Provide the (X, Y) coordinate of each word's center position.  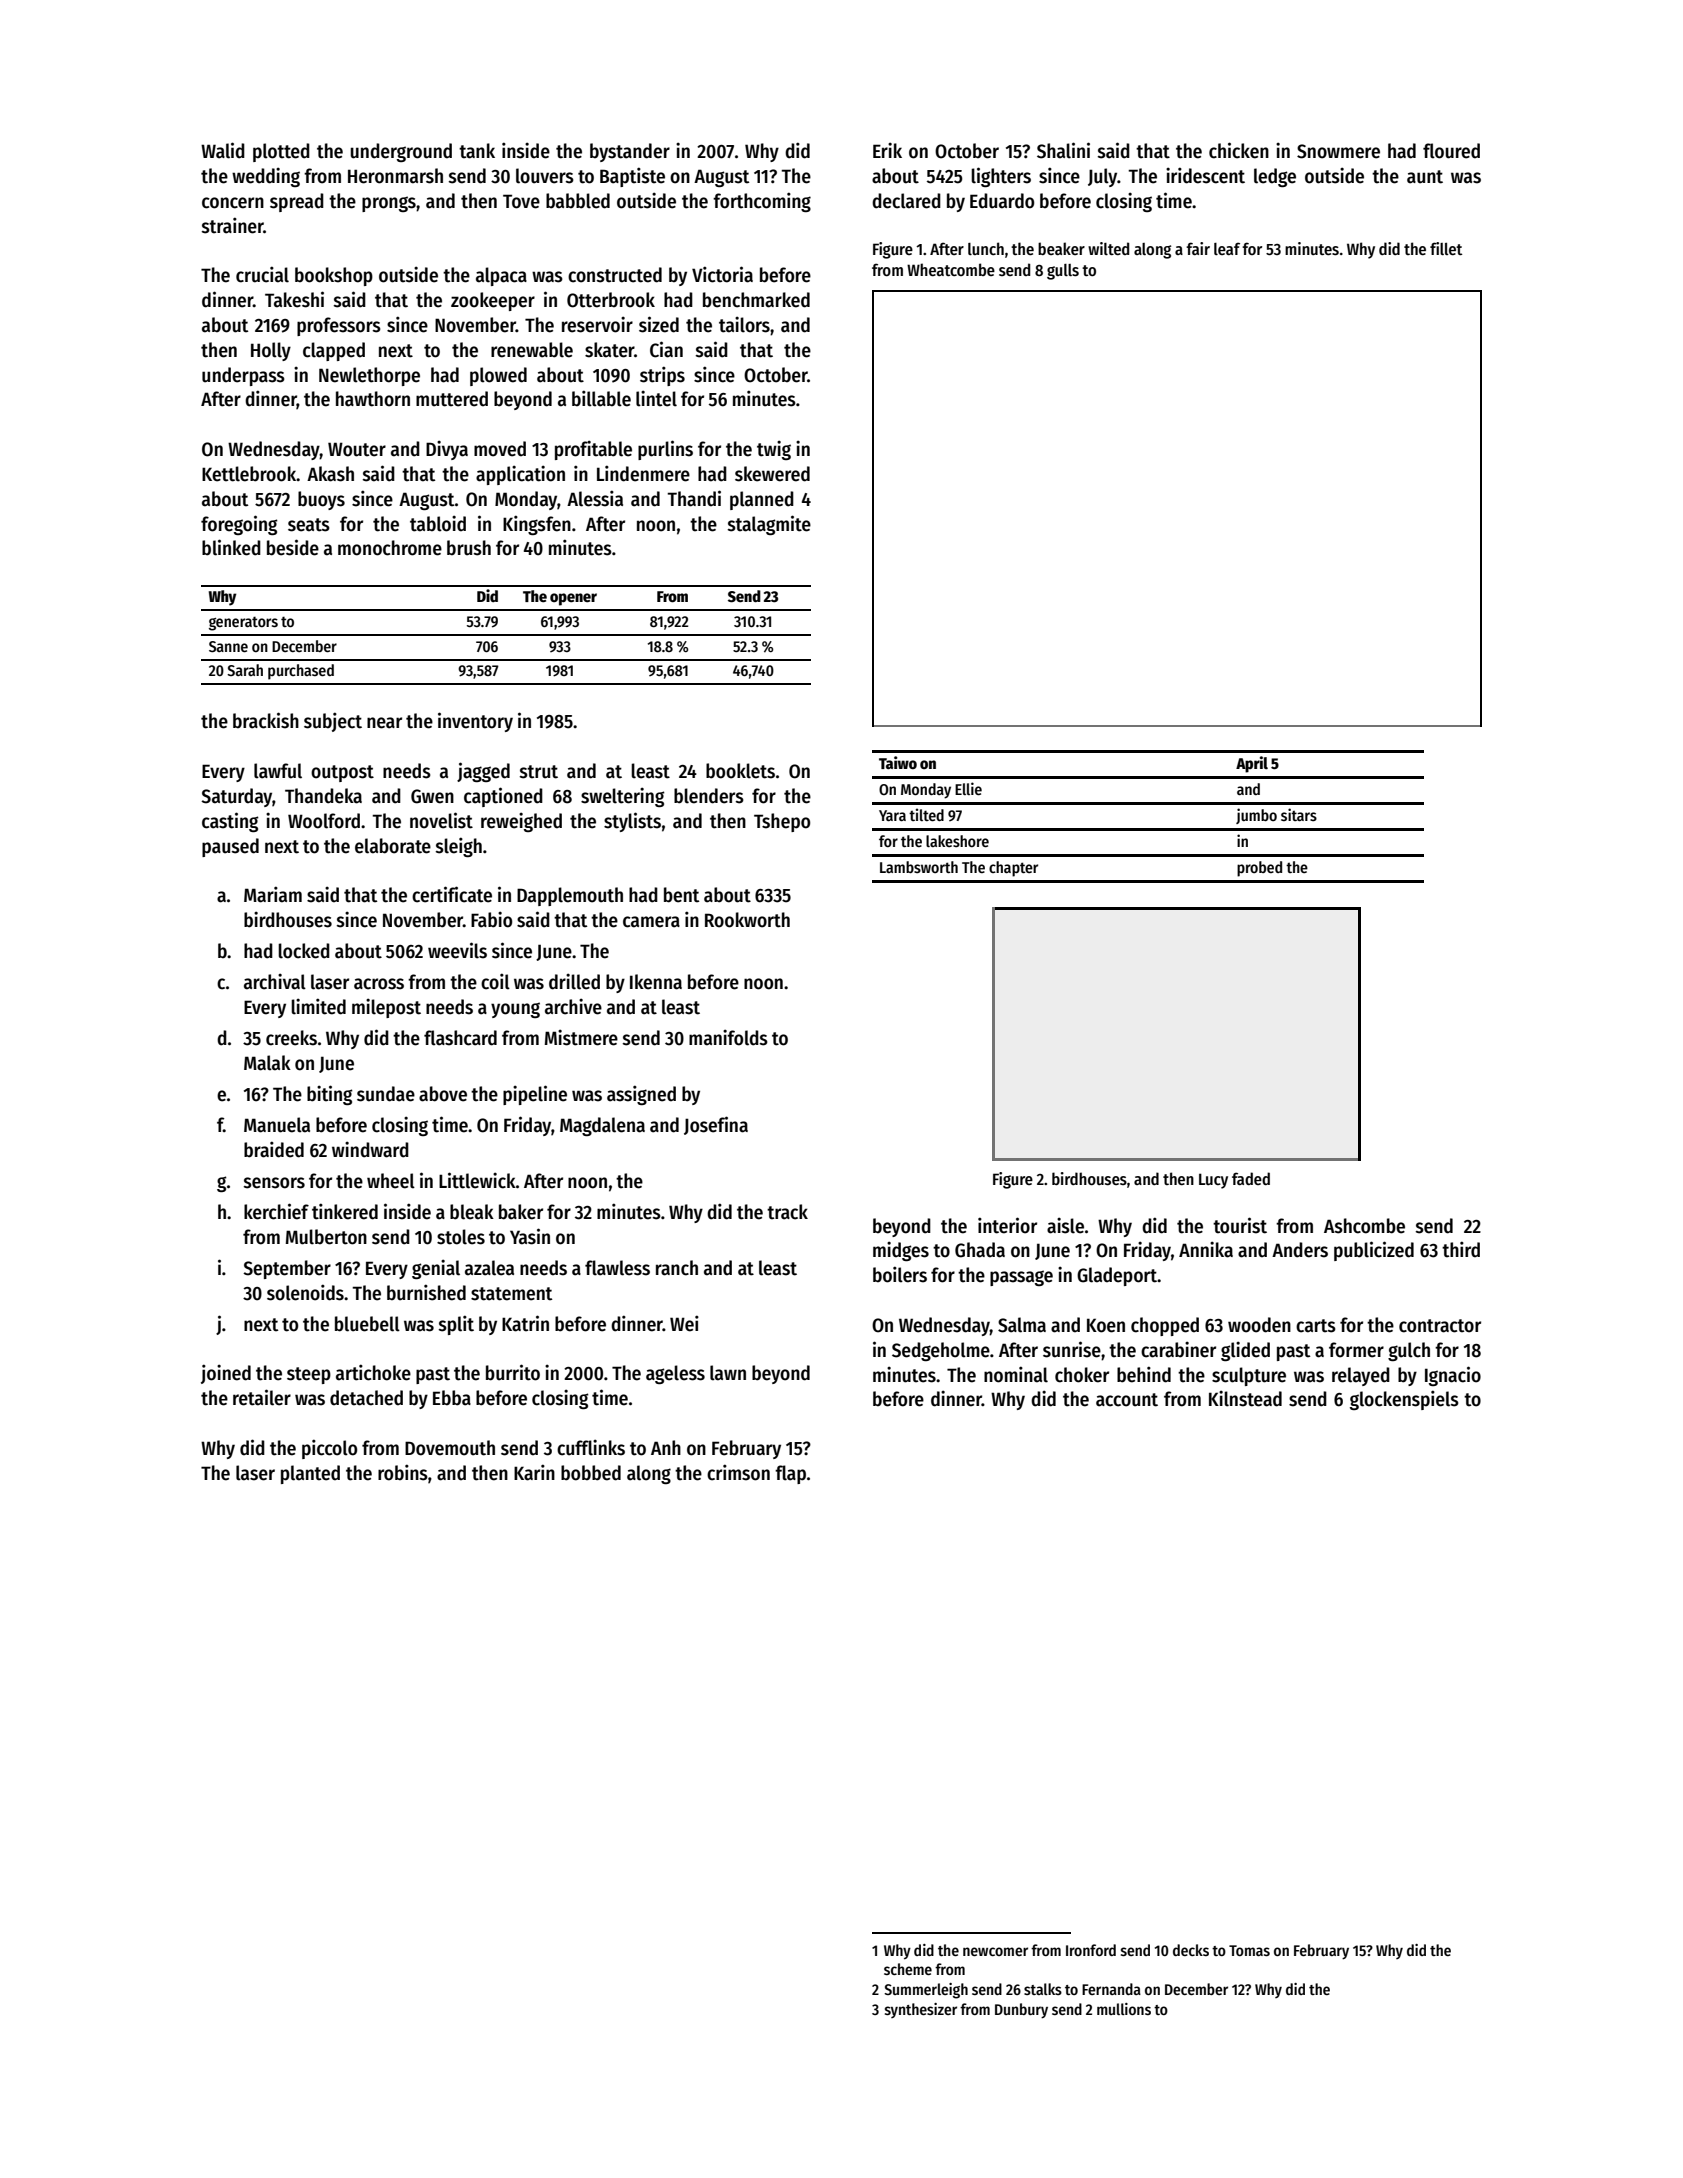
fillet (1446, 248)
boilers (900, 1274)
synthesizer (921, 2010)
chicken (1239, 150)
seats (309, 525)
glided (1245, 1351)
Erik (887, 150)
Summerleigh (926, 1991)
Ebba (452, 1398)
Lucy (1213, 1181)
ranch (677, 1268)
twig (774, 450)
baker (521, 1212)
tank (477, 151)
